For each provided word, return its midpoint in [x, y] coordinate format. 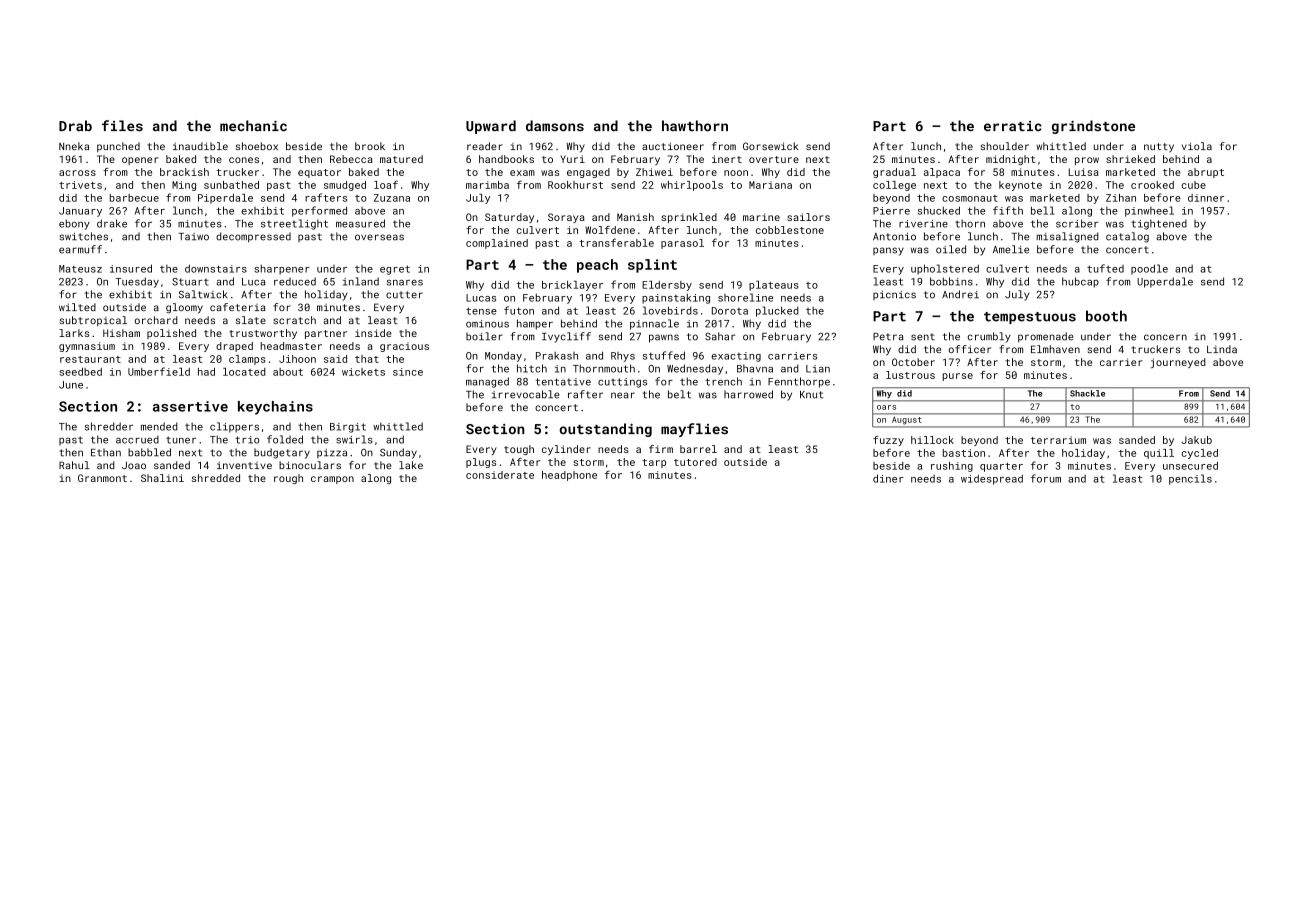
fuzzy [888, 441]
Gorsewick [770, 146]
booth [1106, 316]
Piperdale [225, 199]
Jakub [1196, 440]
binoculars [310, 465]
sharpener [282, 269]
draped [234, 347]
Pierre [891, 211]
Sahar [720, 336]
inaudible [200, 146]
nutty [1159, 148]
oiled [951, 249]
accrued [137, 439]
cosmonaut [970, 198]
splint [652, 266]
